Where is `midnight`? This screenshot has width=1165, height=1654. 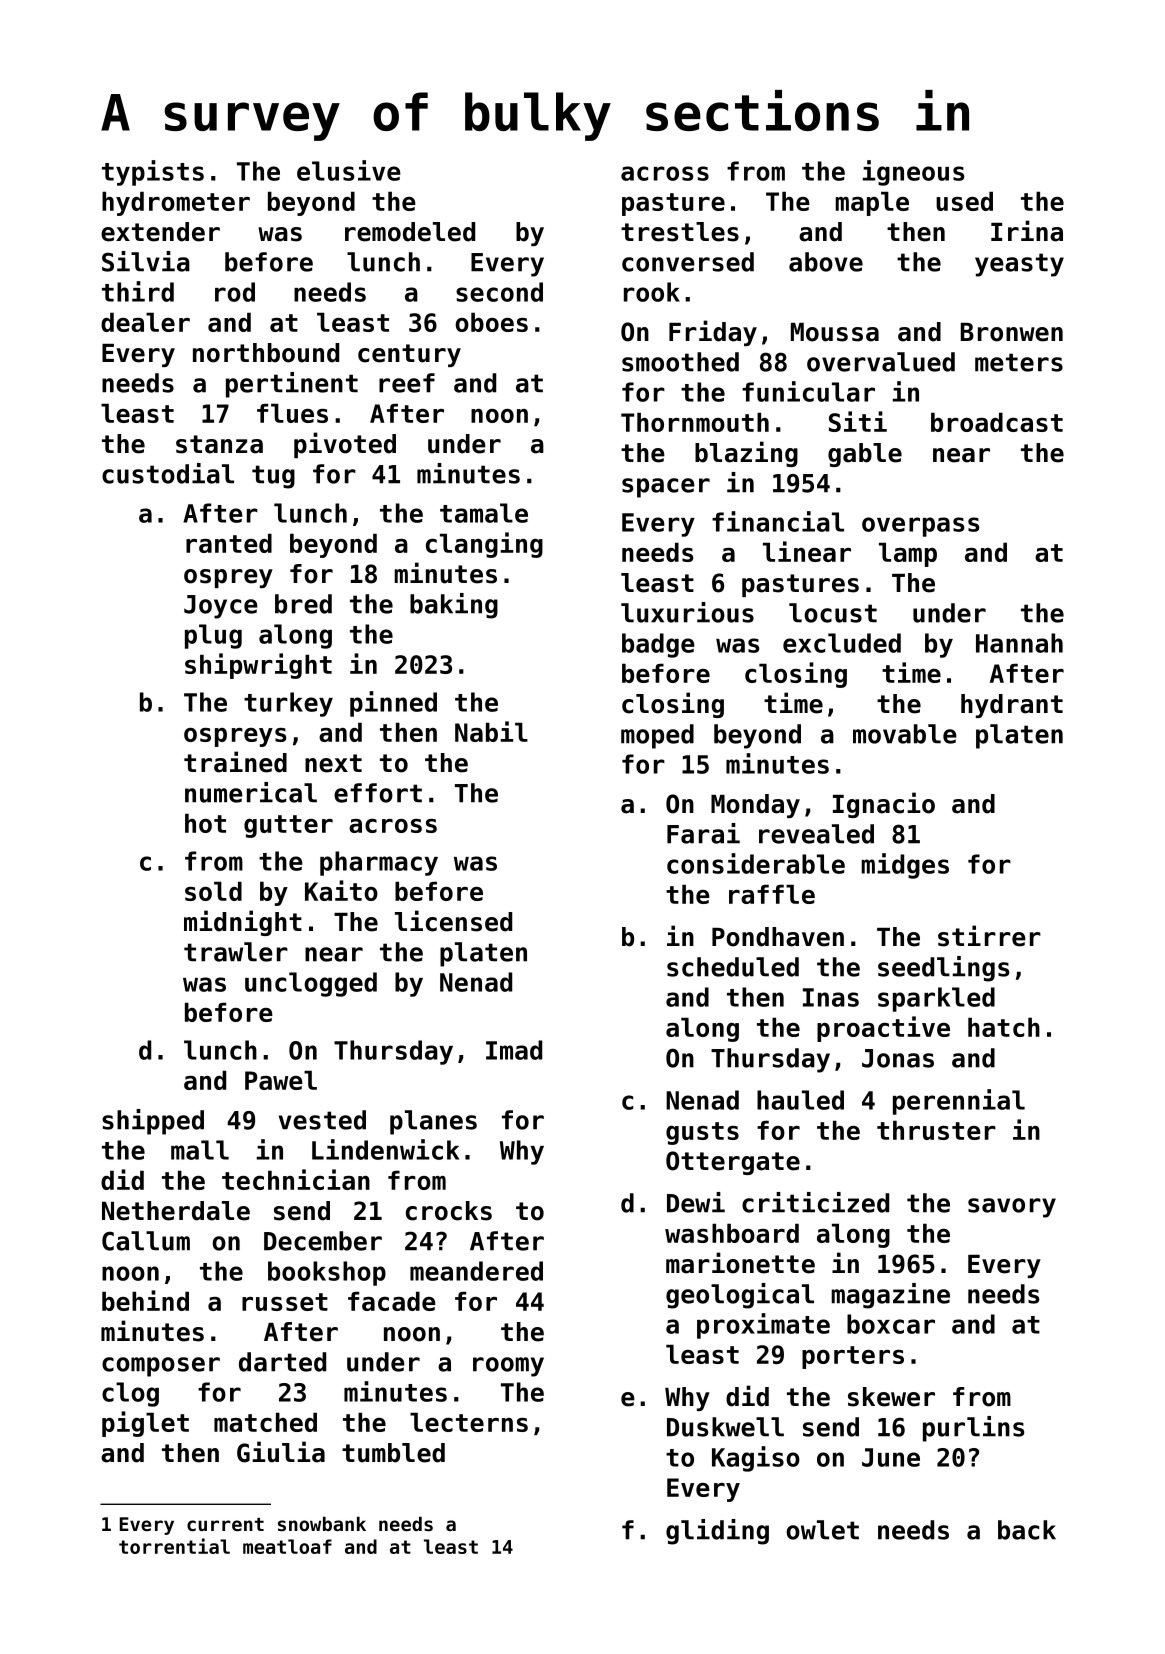
midnight is located at coordinates (243, 923).
